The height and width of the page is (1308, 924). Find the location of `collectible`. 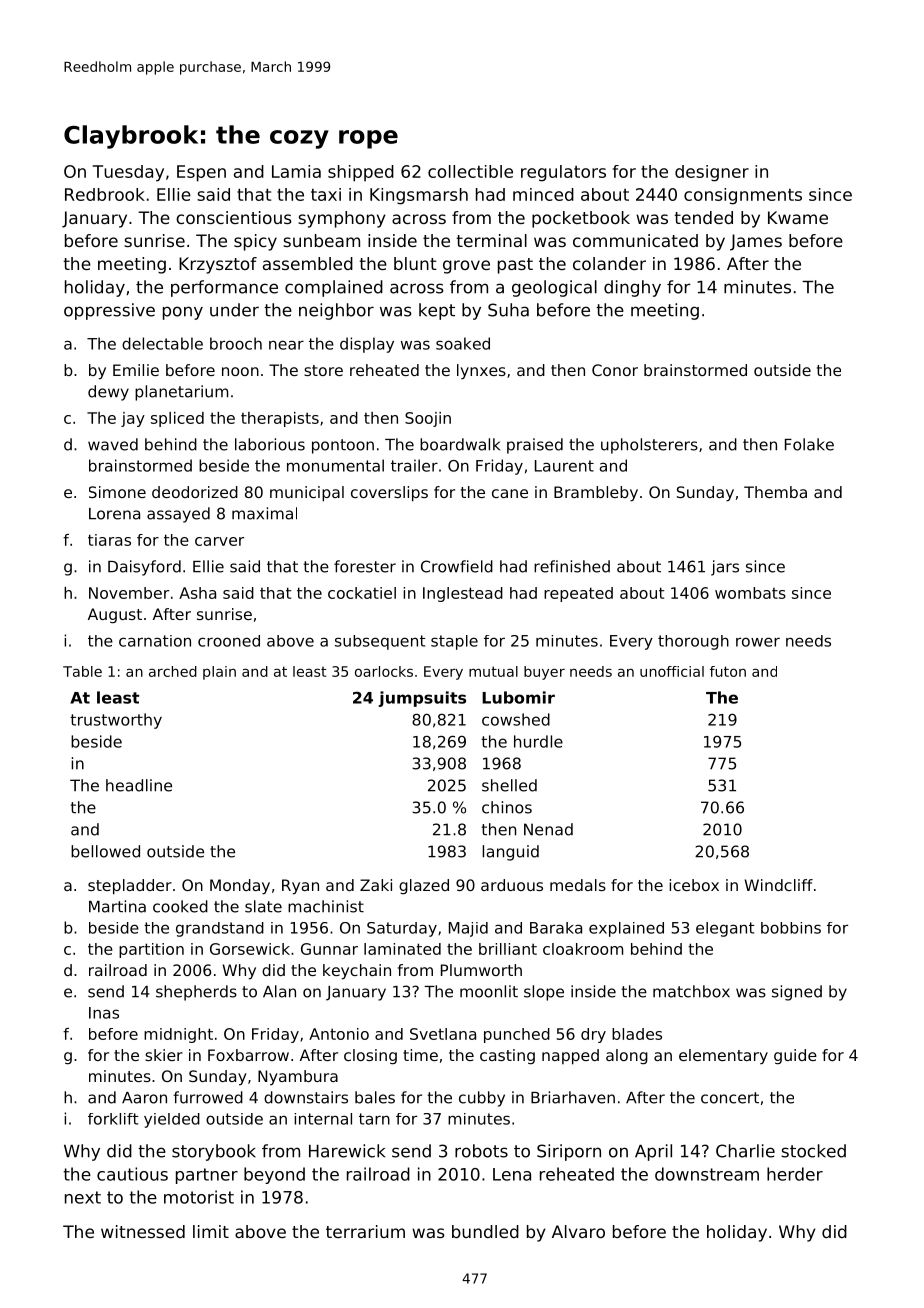

collectible is located at coordinates (470, 171).
